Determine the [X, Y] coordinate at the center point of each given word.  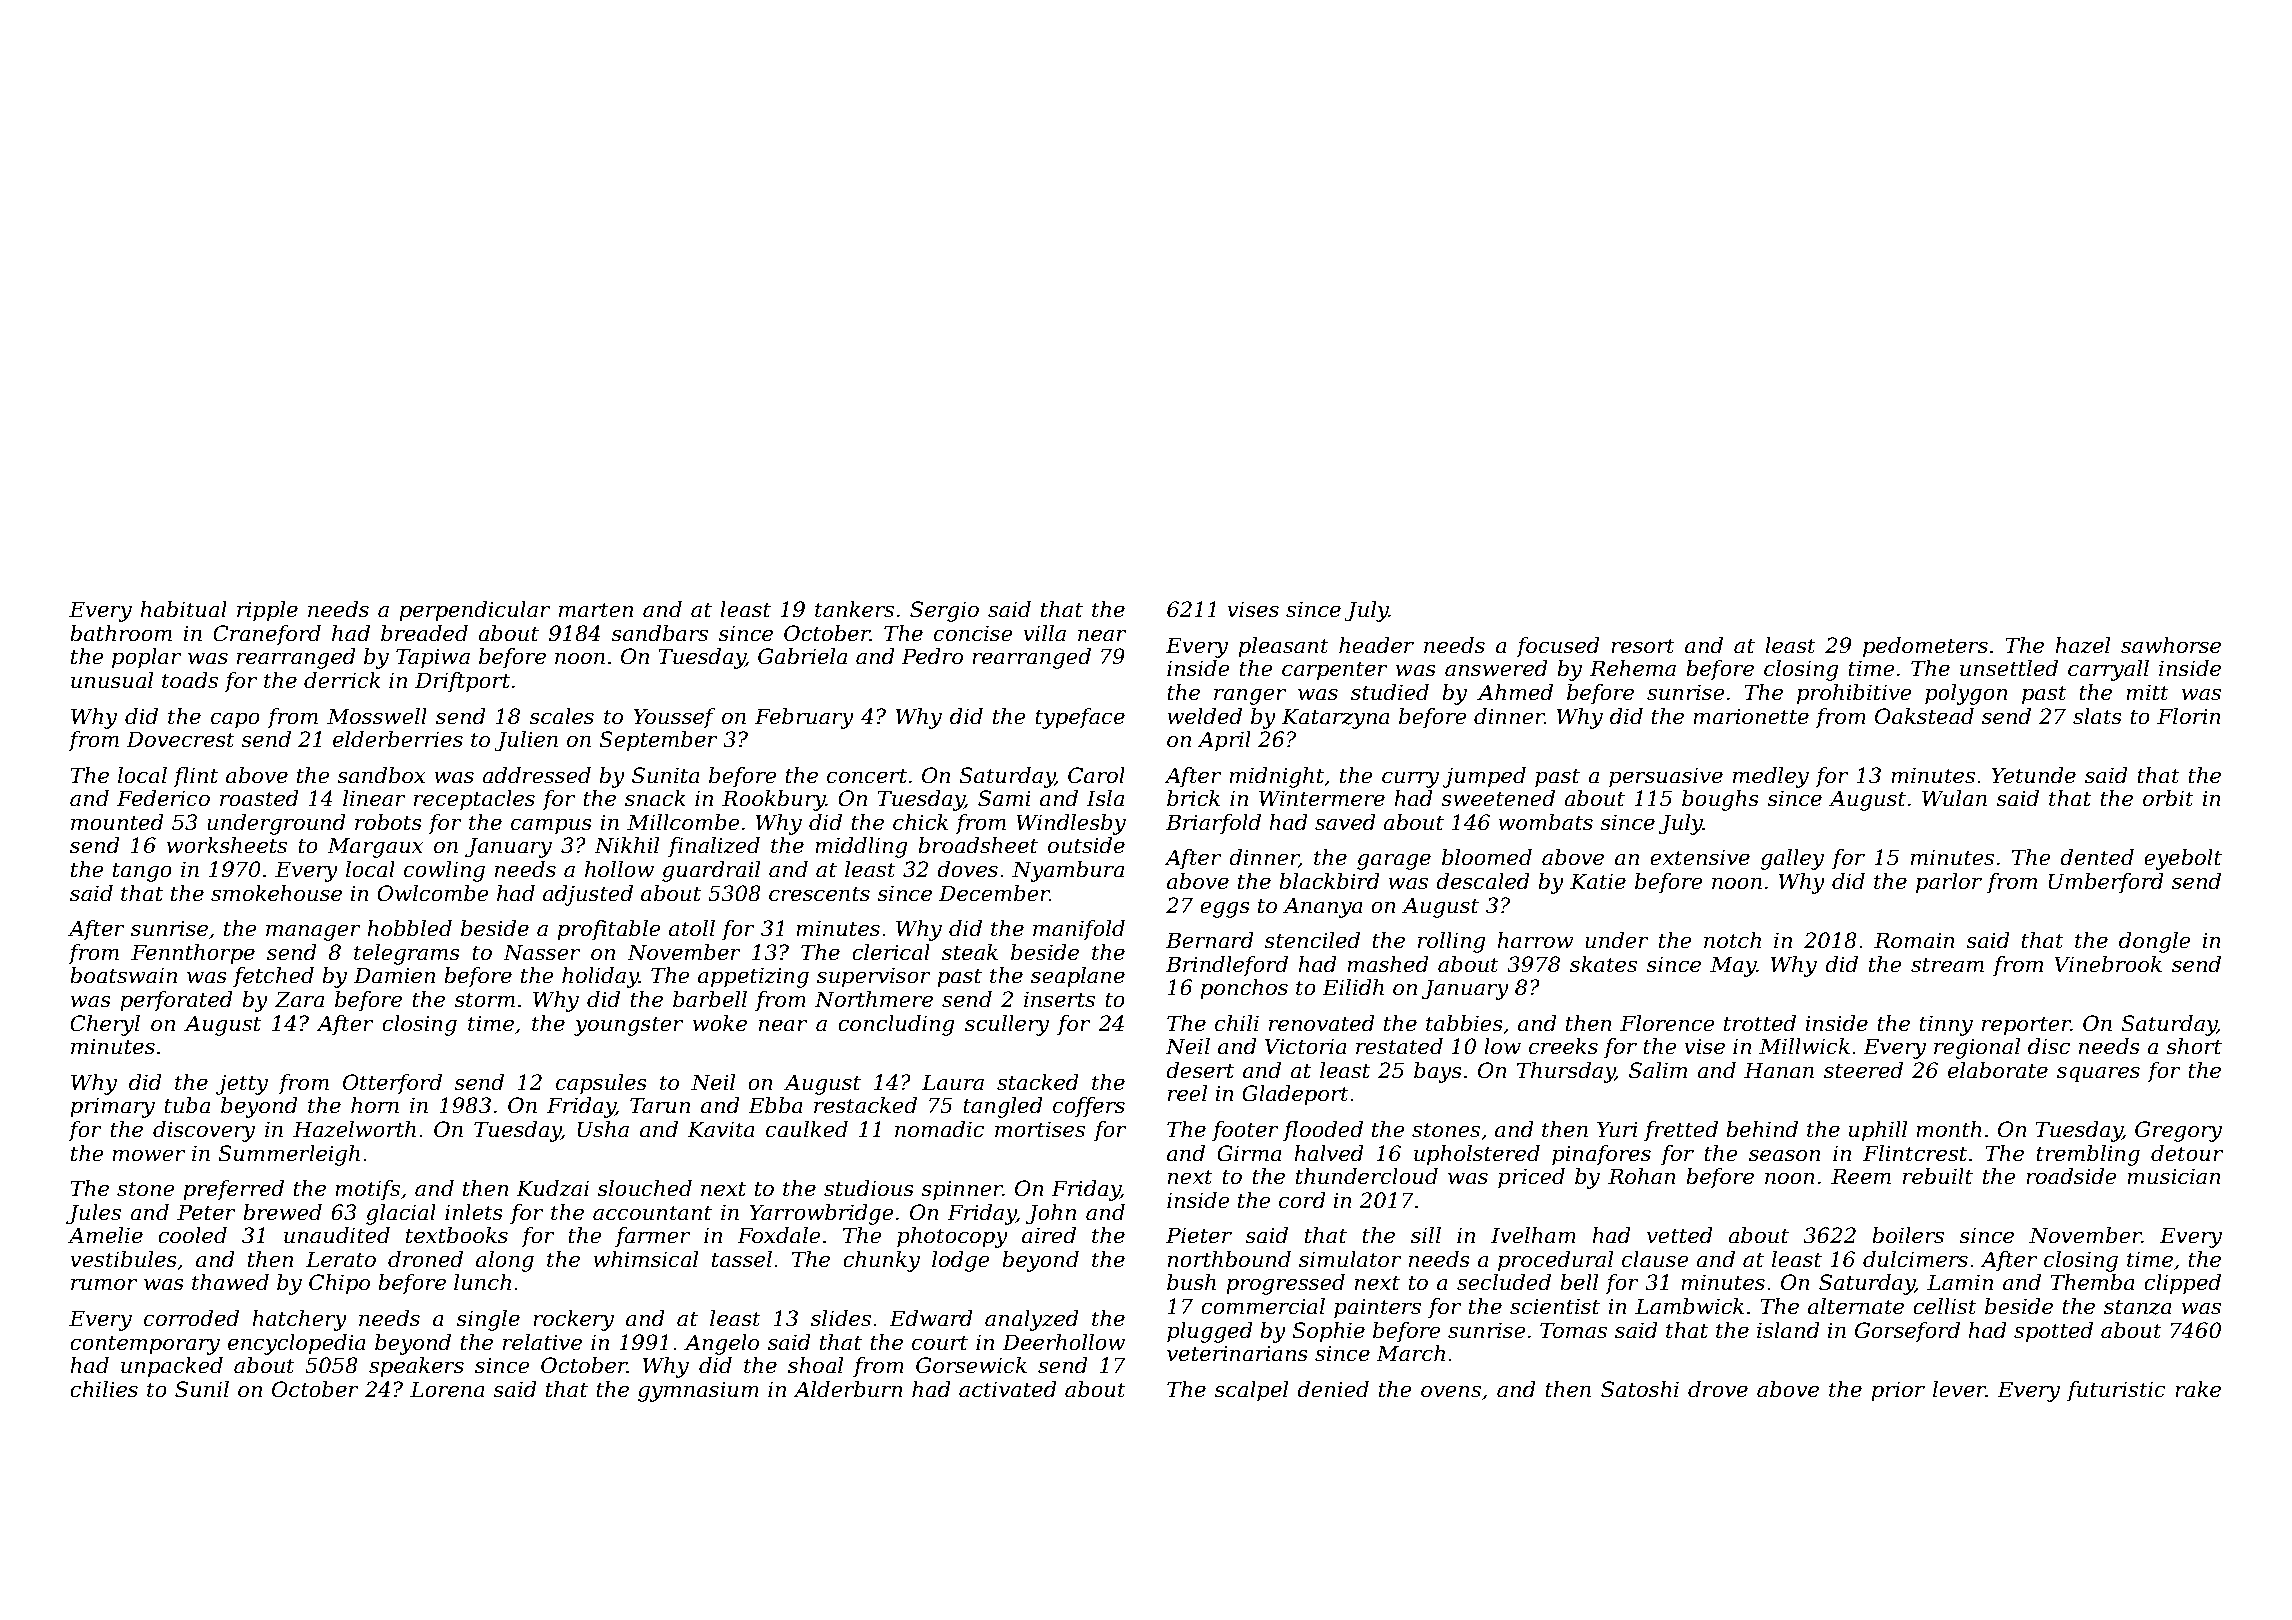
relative [542, 1342]
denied [1333, 1389]
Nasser [541, 952]
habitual [183, 609]
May [1733, 966]
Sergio [944, 611]
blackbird [1329, 881]
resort [1643, 646]
